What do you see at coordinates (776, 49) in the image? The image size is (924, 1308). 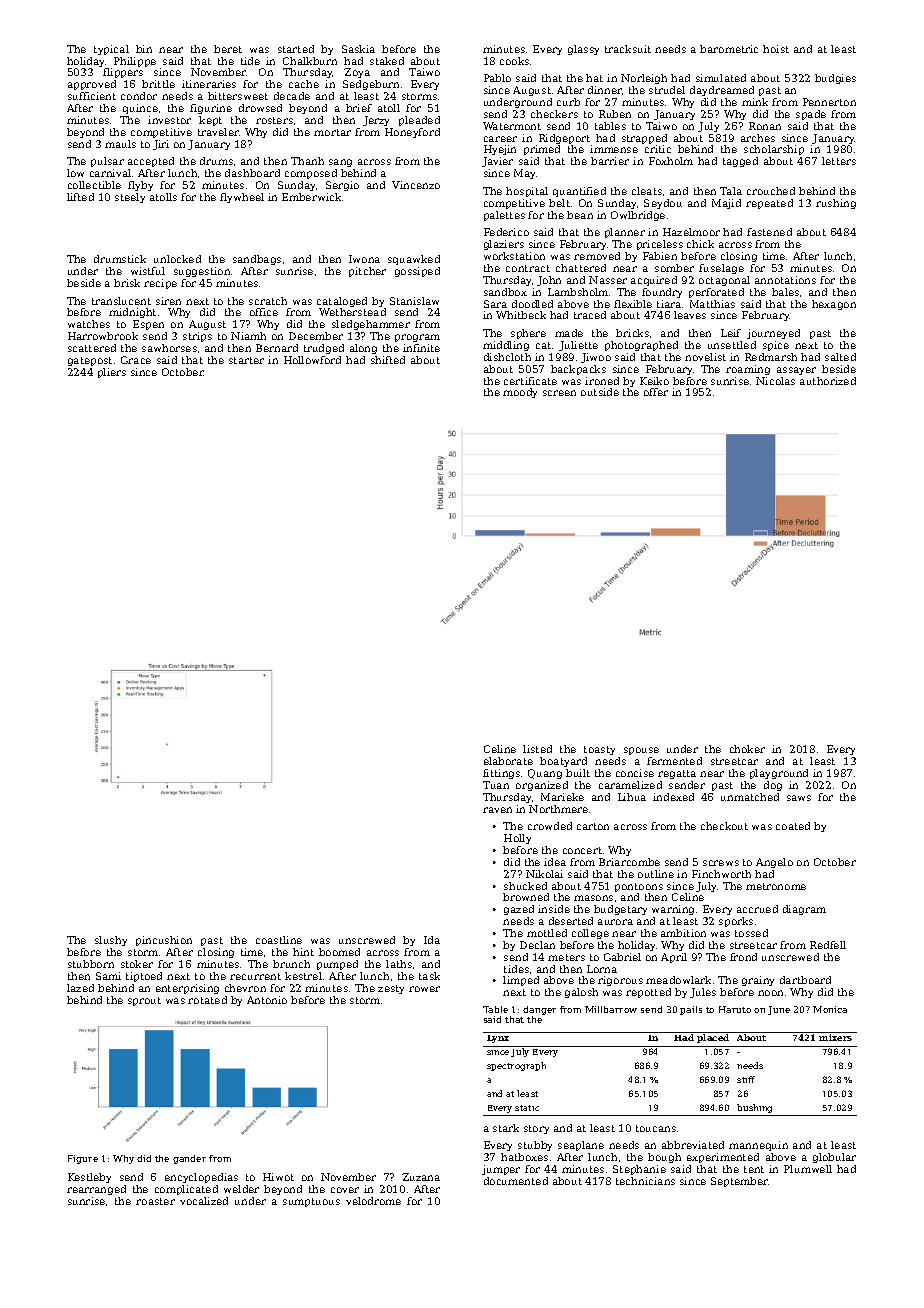 I see `hoist` at bounding box center [776, 49].
